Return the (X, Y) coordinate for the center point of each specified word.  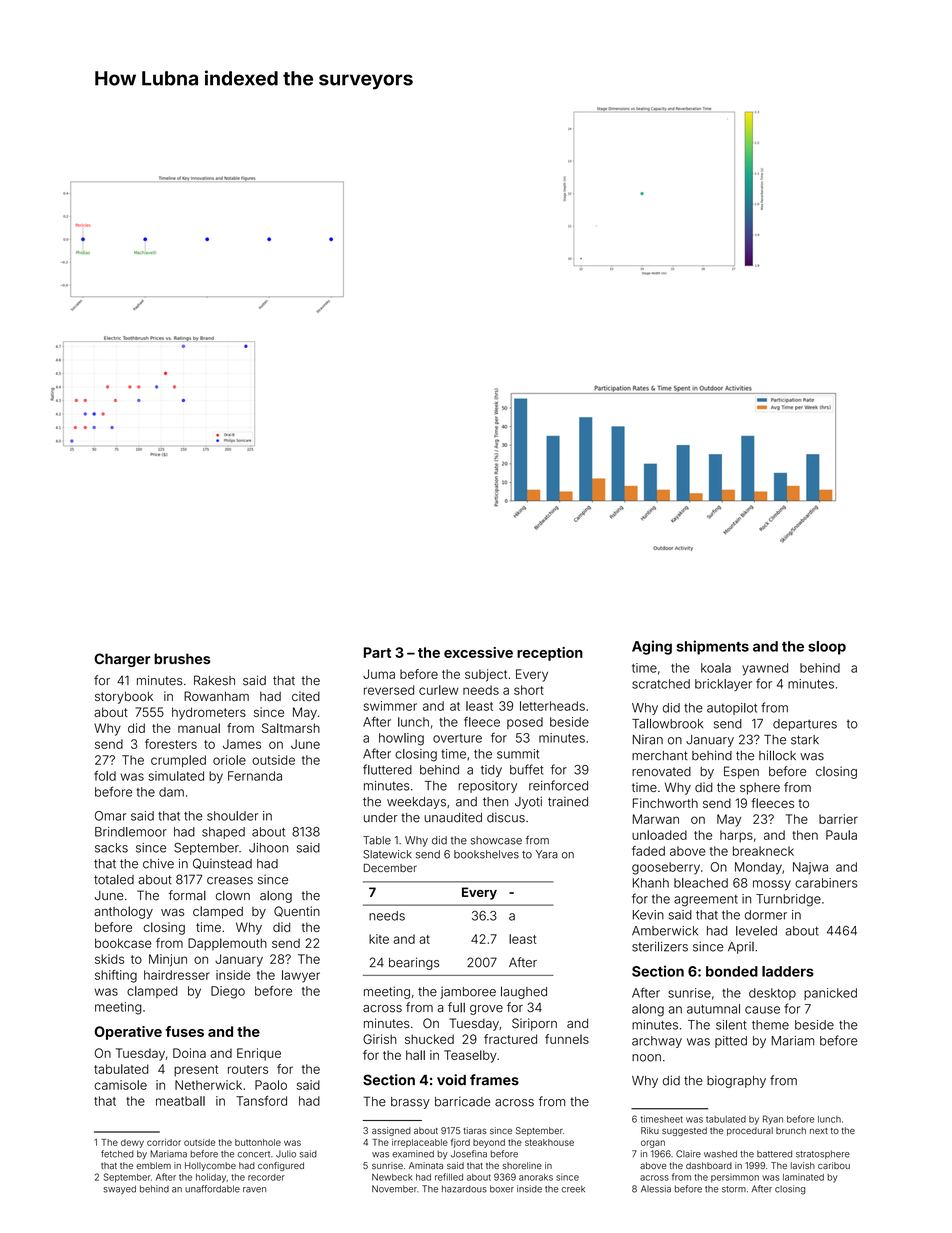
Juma (379, 674)
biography (736, 1081)
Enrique (259, 1054)
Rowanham (216, 696)
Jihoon (268, 848)
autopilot (732, 709)
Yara (547, 854)
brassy (410, 1103)
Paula (841, 835)
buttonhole (258, 1142)
